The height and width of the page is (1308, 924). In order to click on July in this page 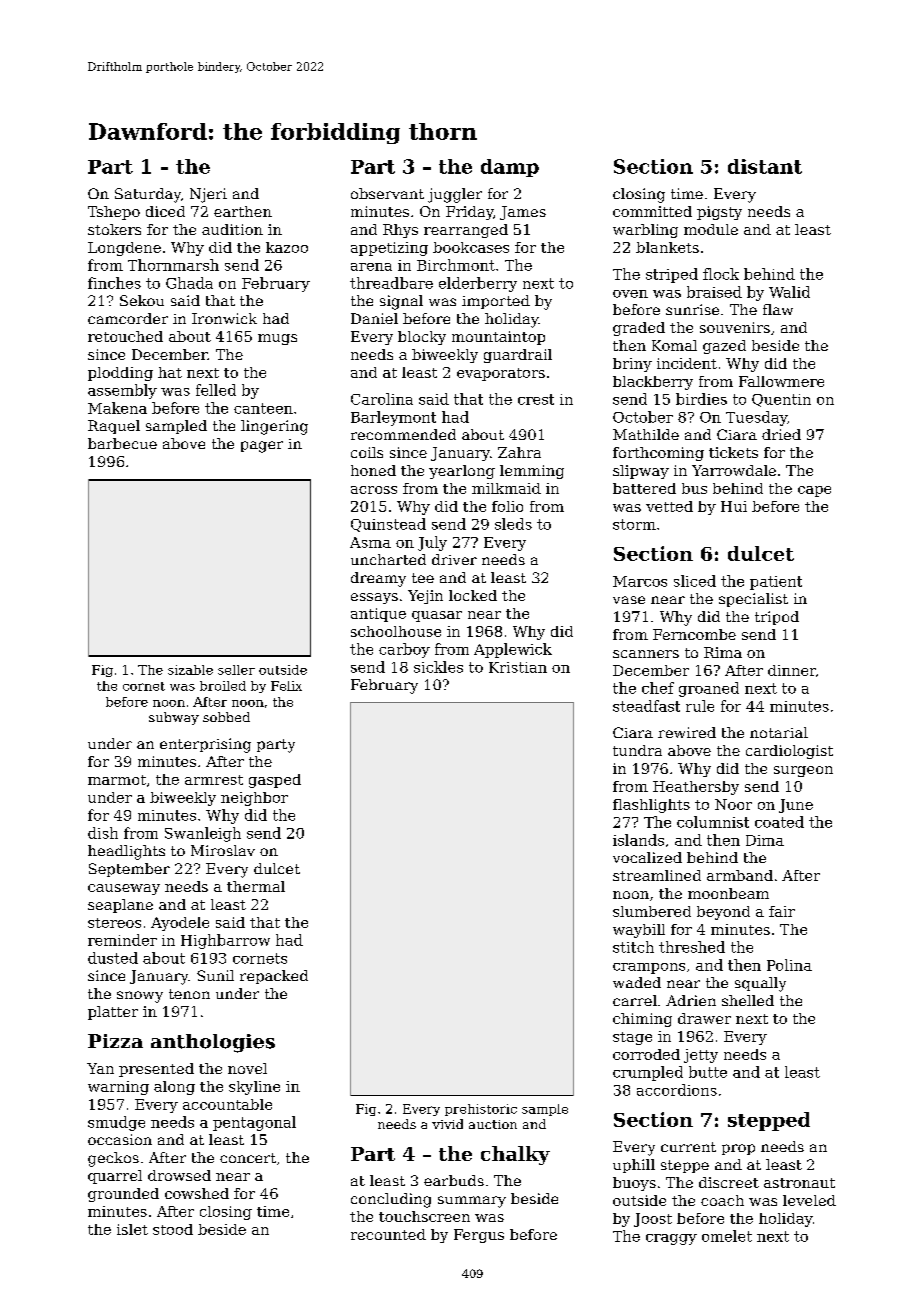, I will do `click(432, 543)`.
